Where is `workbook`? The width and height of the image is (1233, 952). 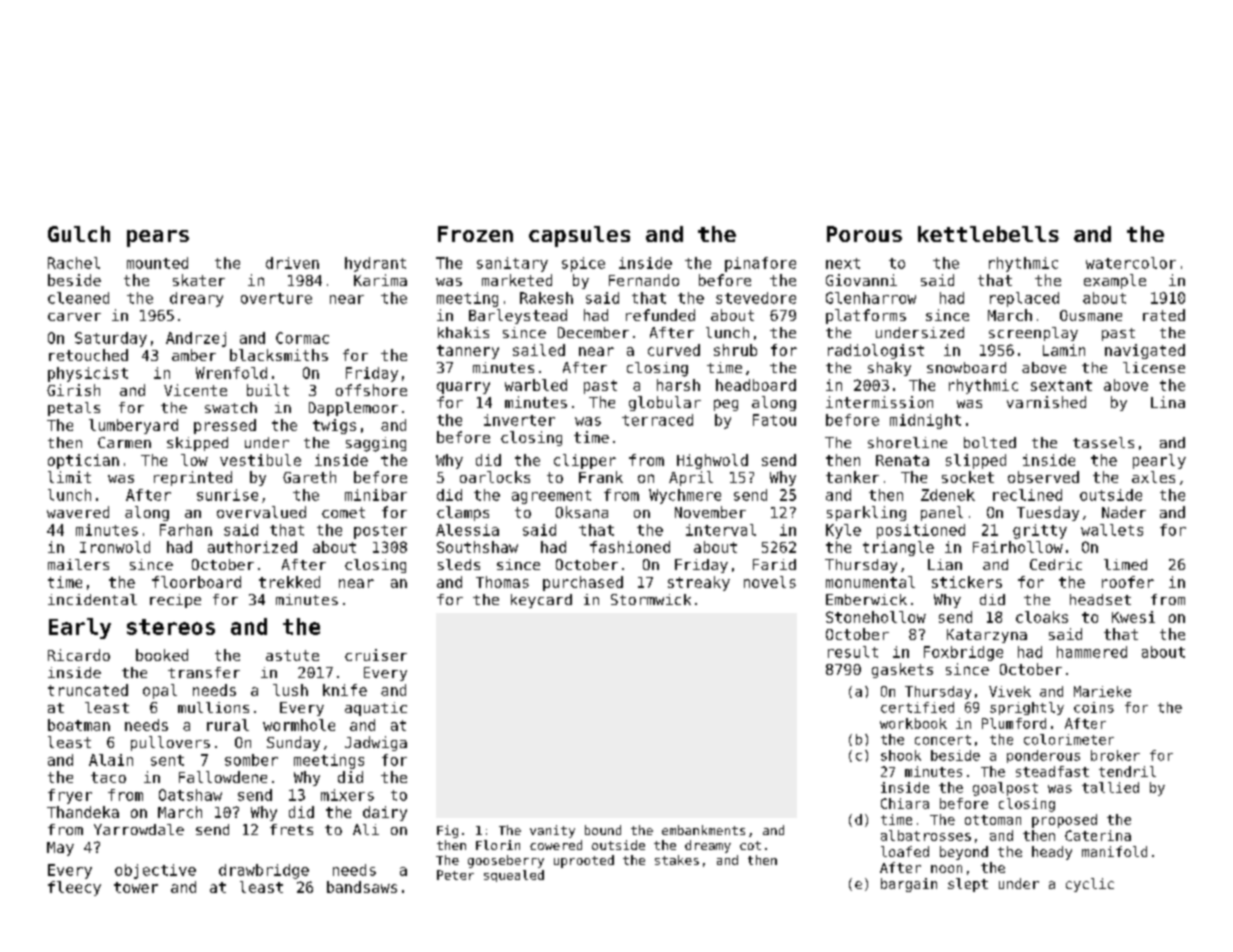 workbook is located at coordinates (913, 723).
